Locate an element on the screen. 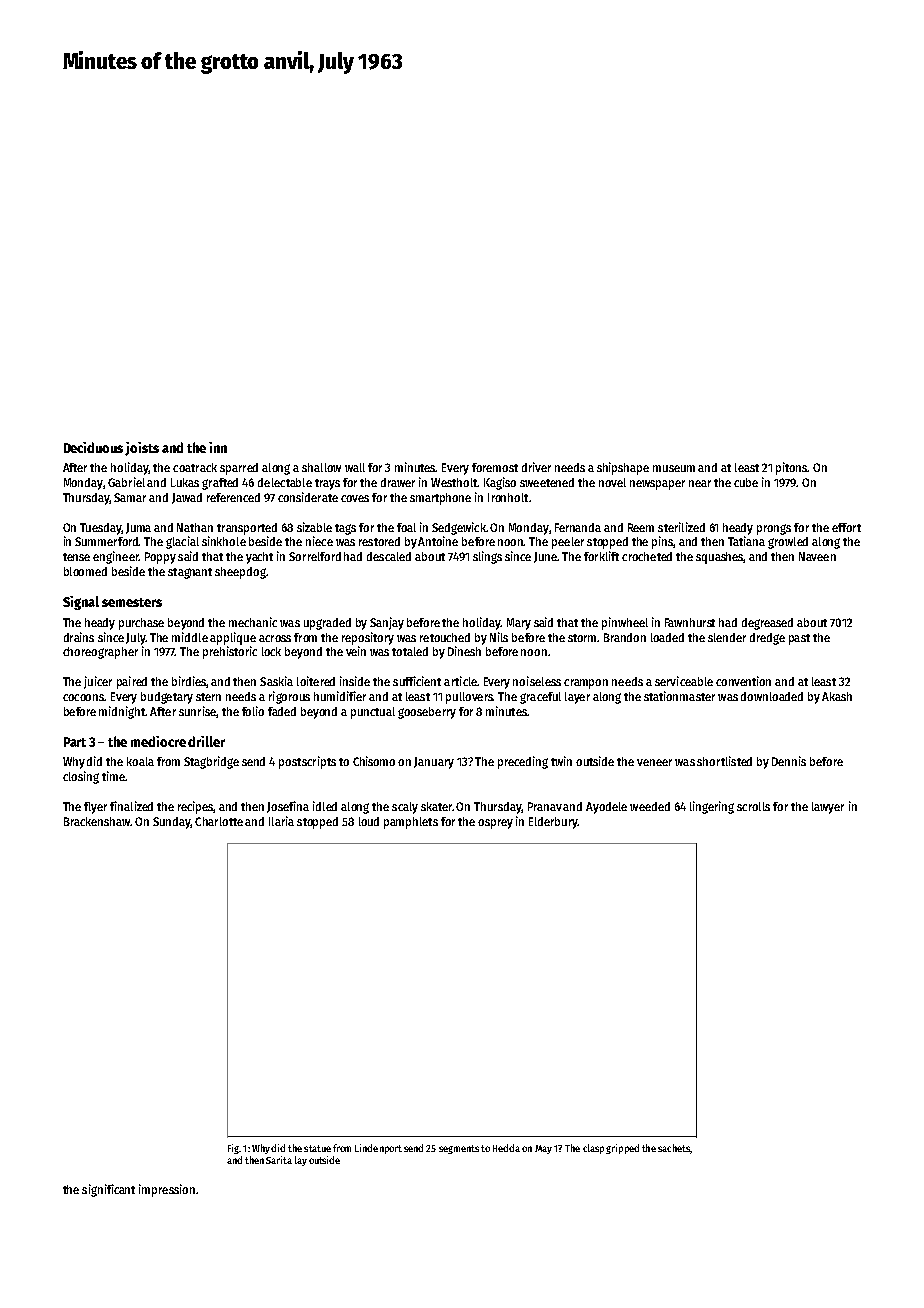  sachets is located at coordinates (674, 1148).
